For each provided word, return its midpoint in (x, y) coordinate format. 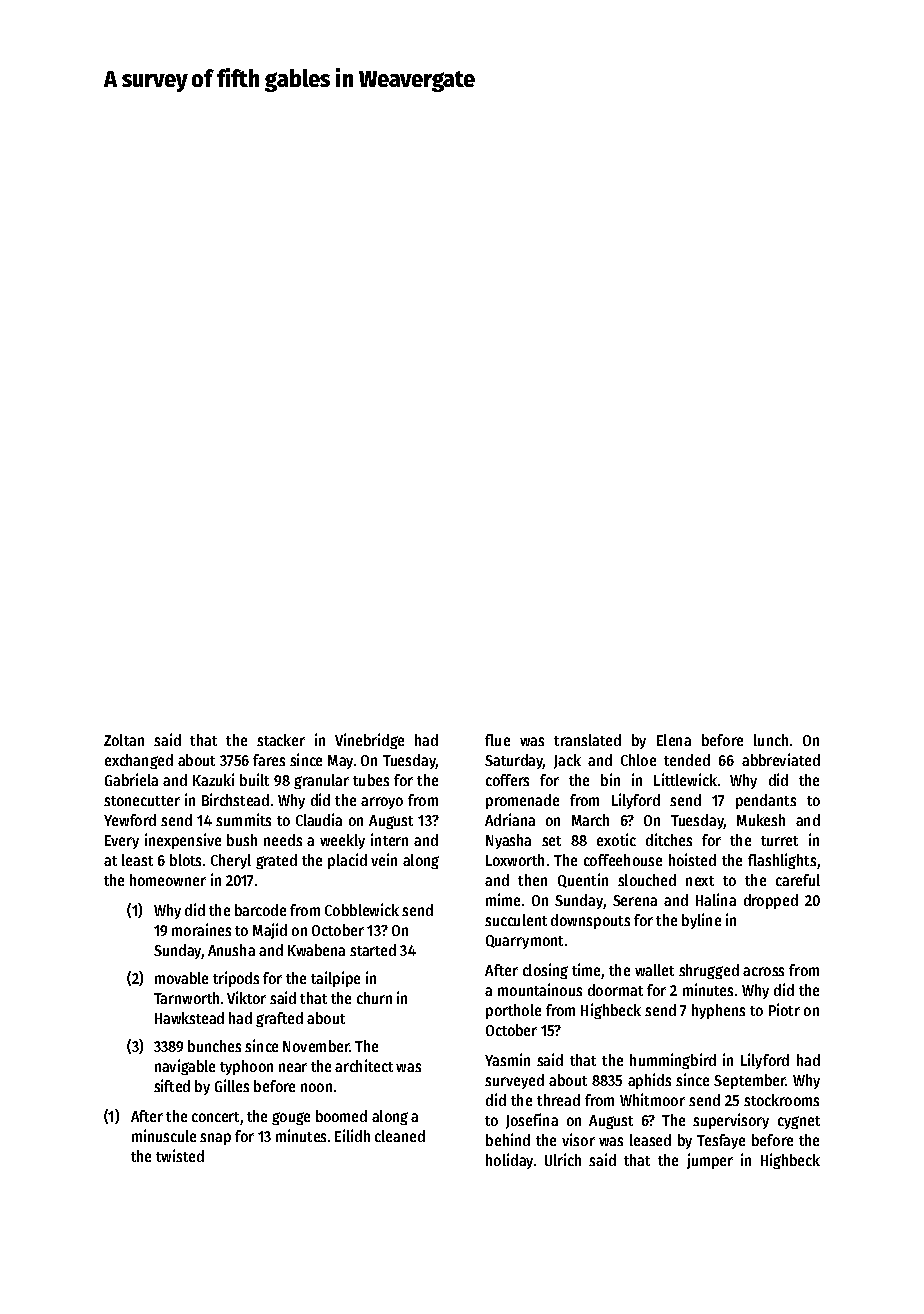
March (590, 820)
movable (181, 978)
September (749, 1081)
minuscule (164, 1135)
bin (610, 779)
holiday (509, 1161)
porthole (513, 1011)
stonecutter (142, 801)
